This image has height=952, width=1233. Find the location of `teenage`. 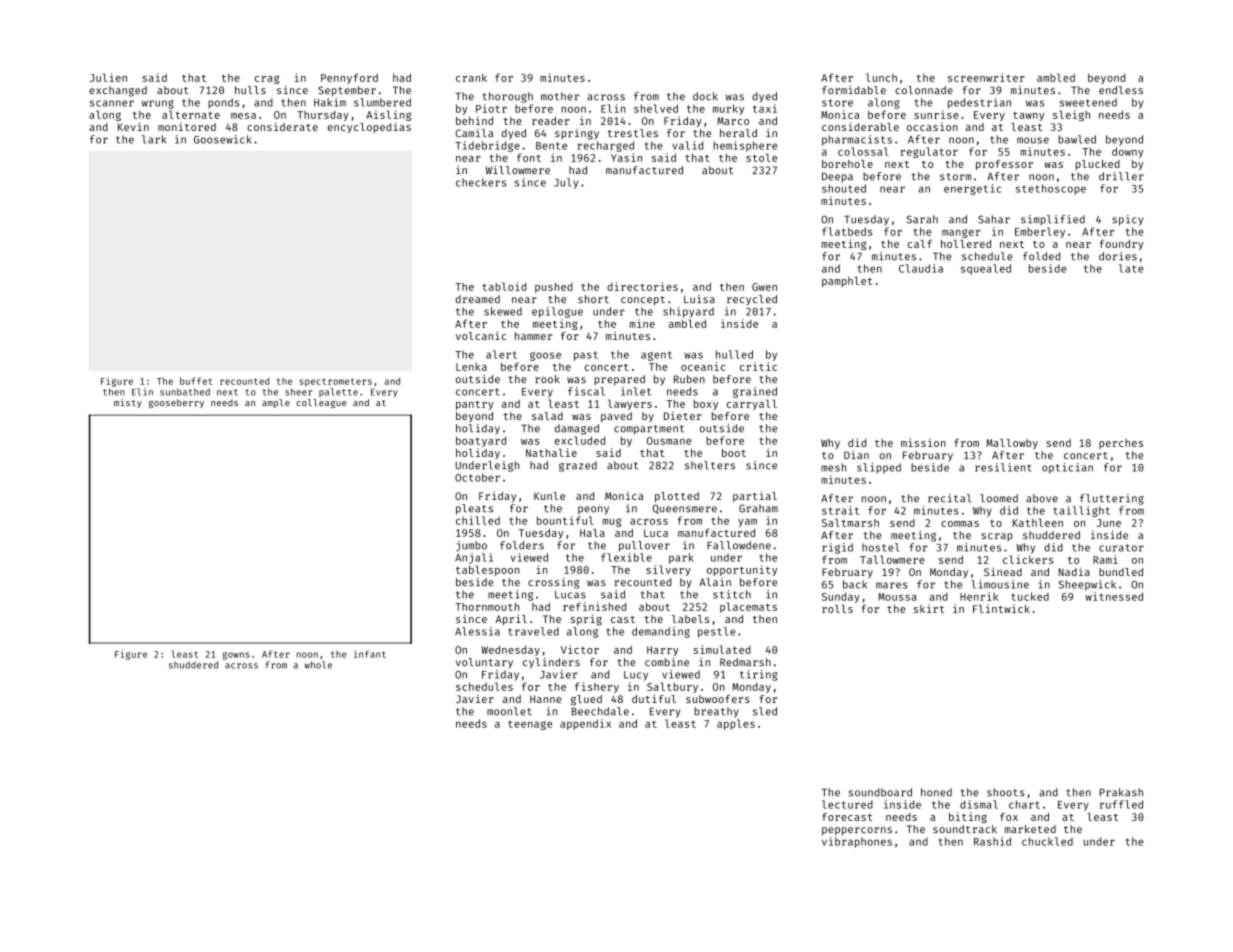

teenage is located at coordinates (530, 725).
